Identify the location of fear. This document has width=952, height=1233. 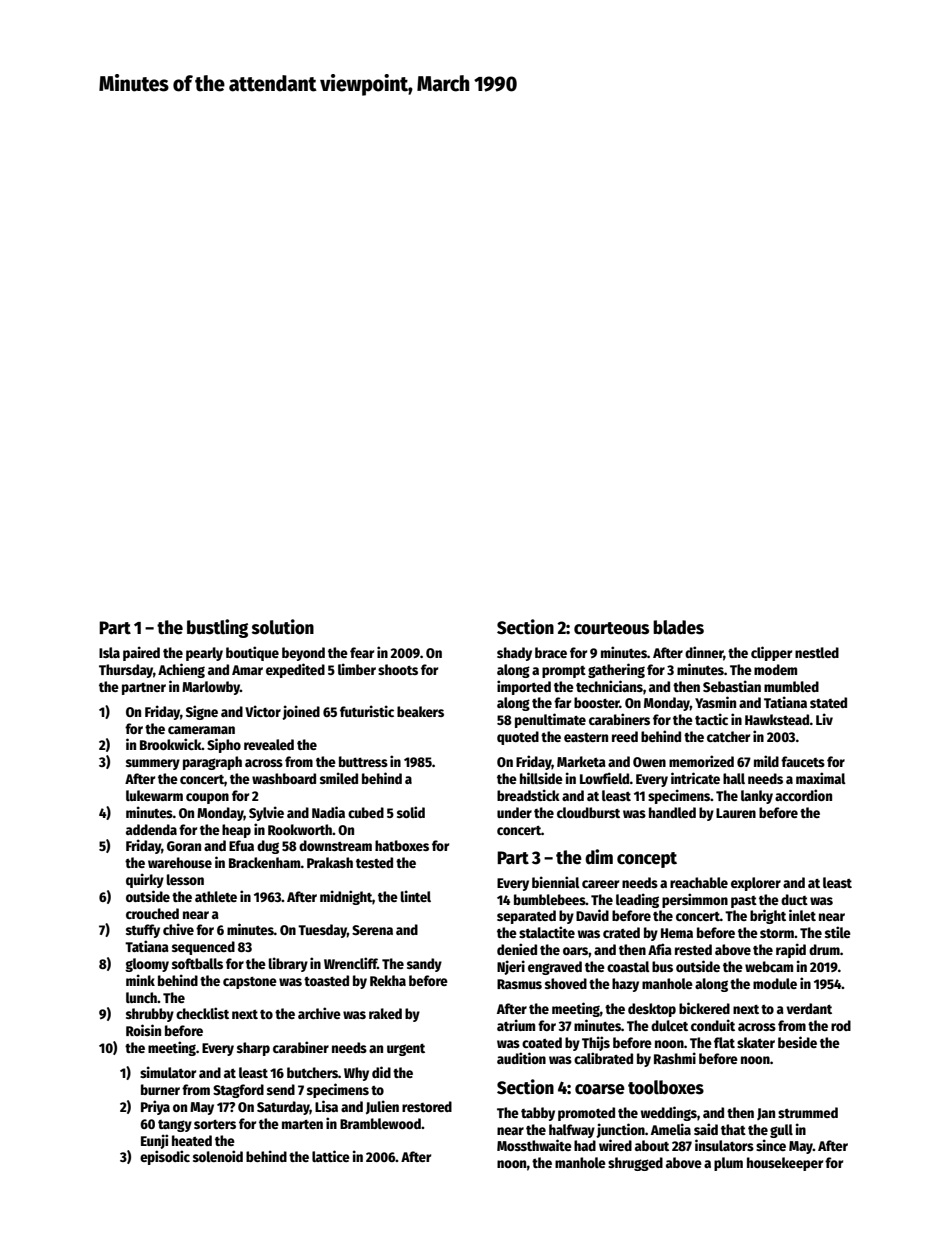
(362, 652).
